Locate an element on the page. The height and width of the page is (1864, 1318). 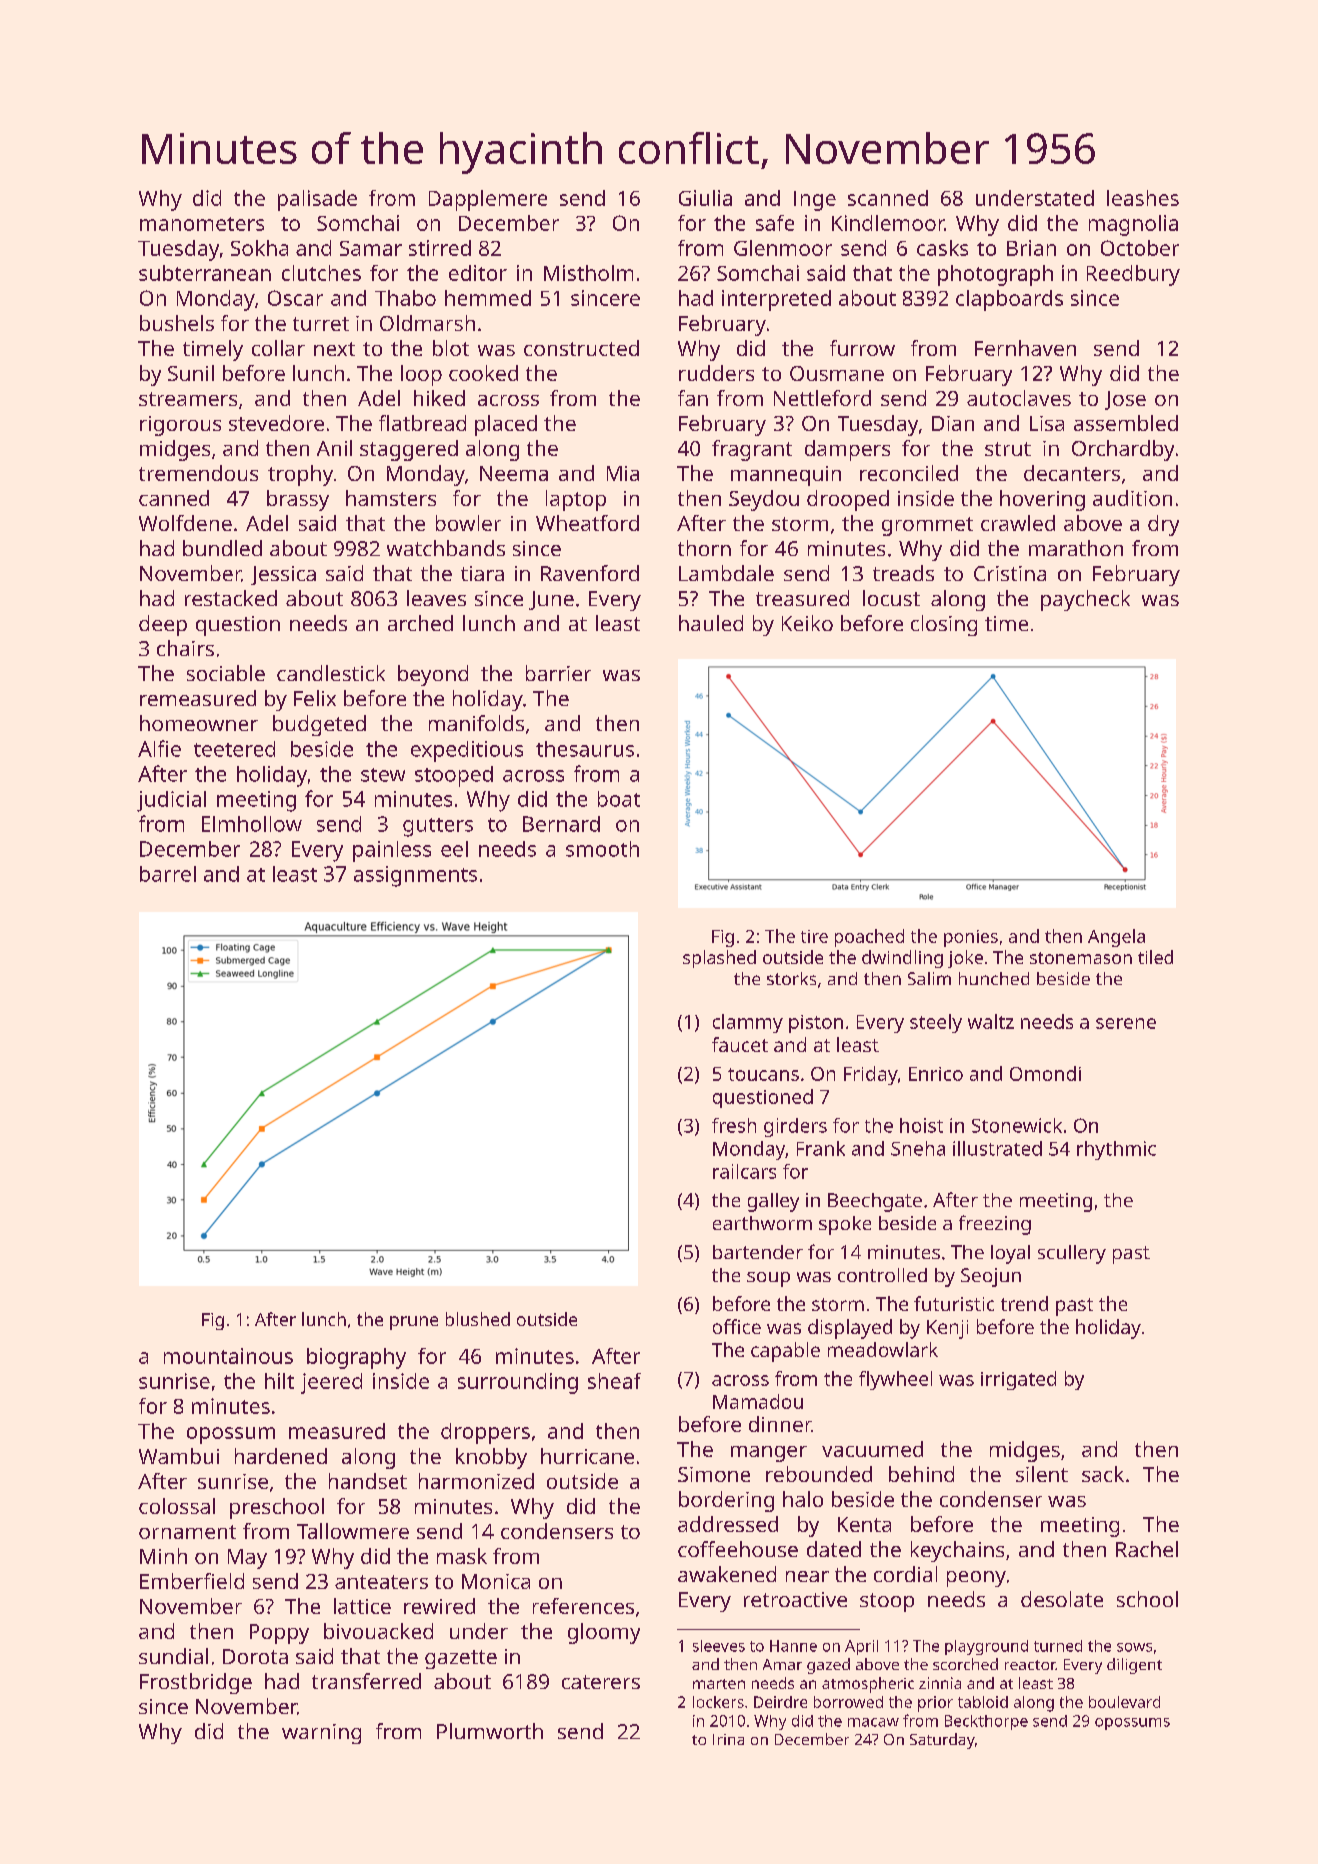
biography is located at coordinates (356, 1358).
